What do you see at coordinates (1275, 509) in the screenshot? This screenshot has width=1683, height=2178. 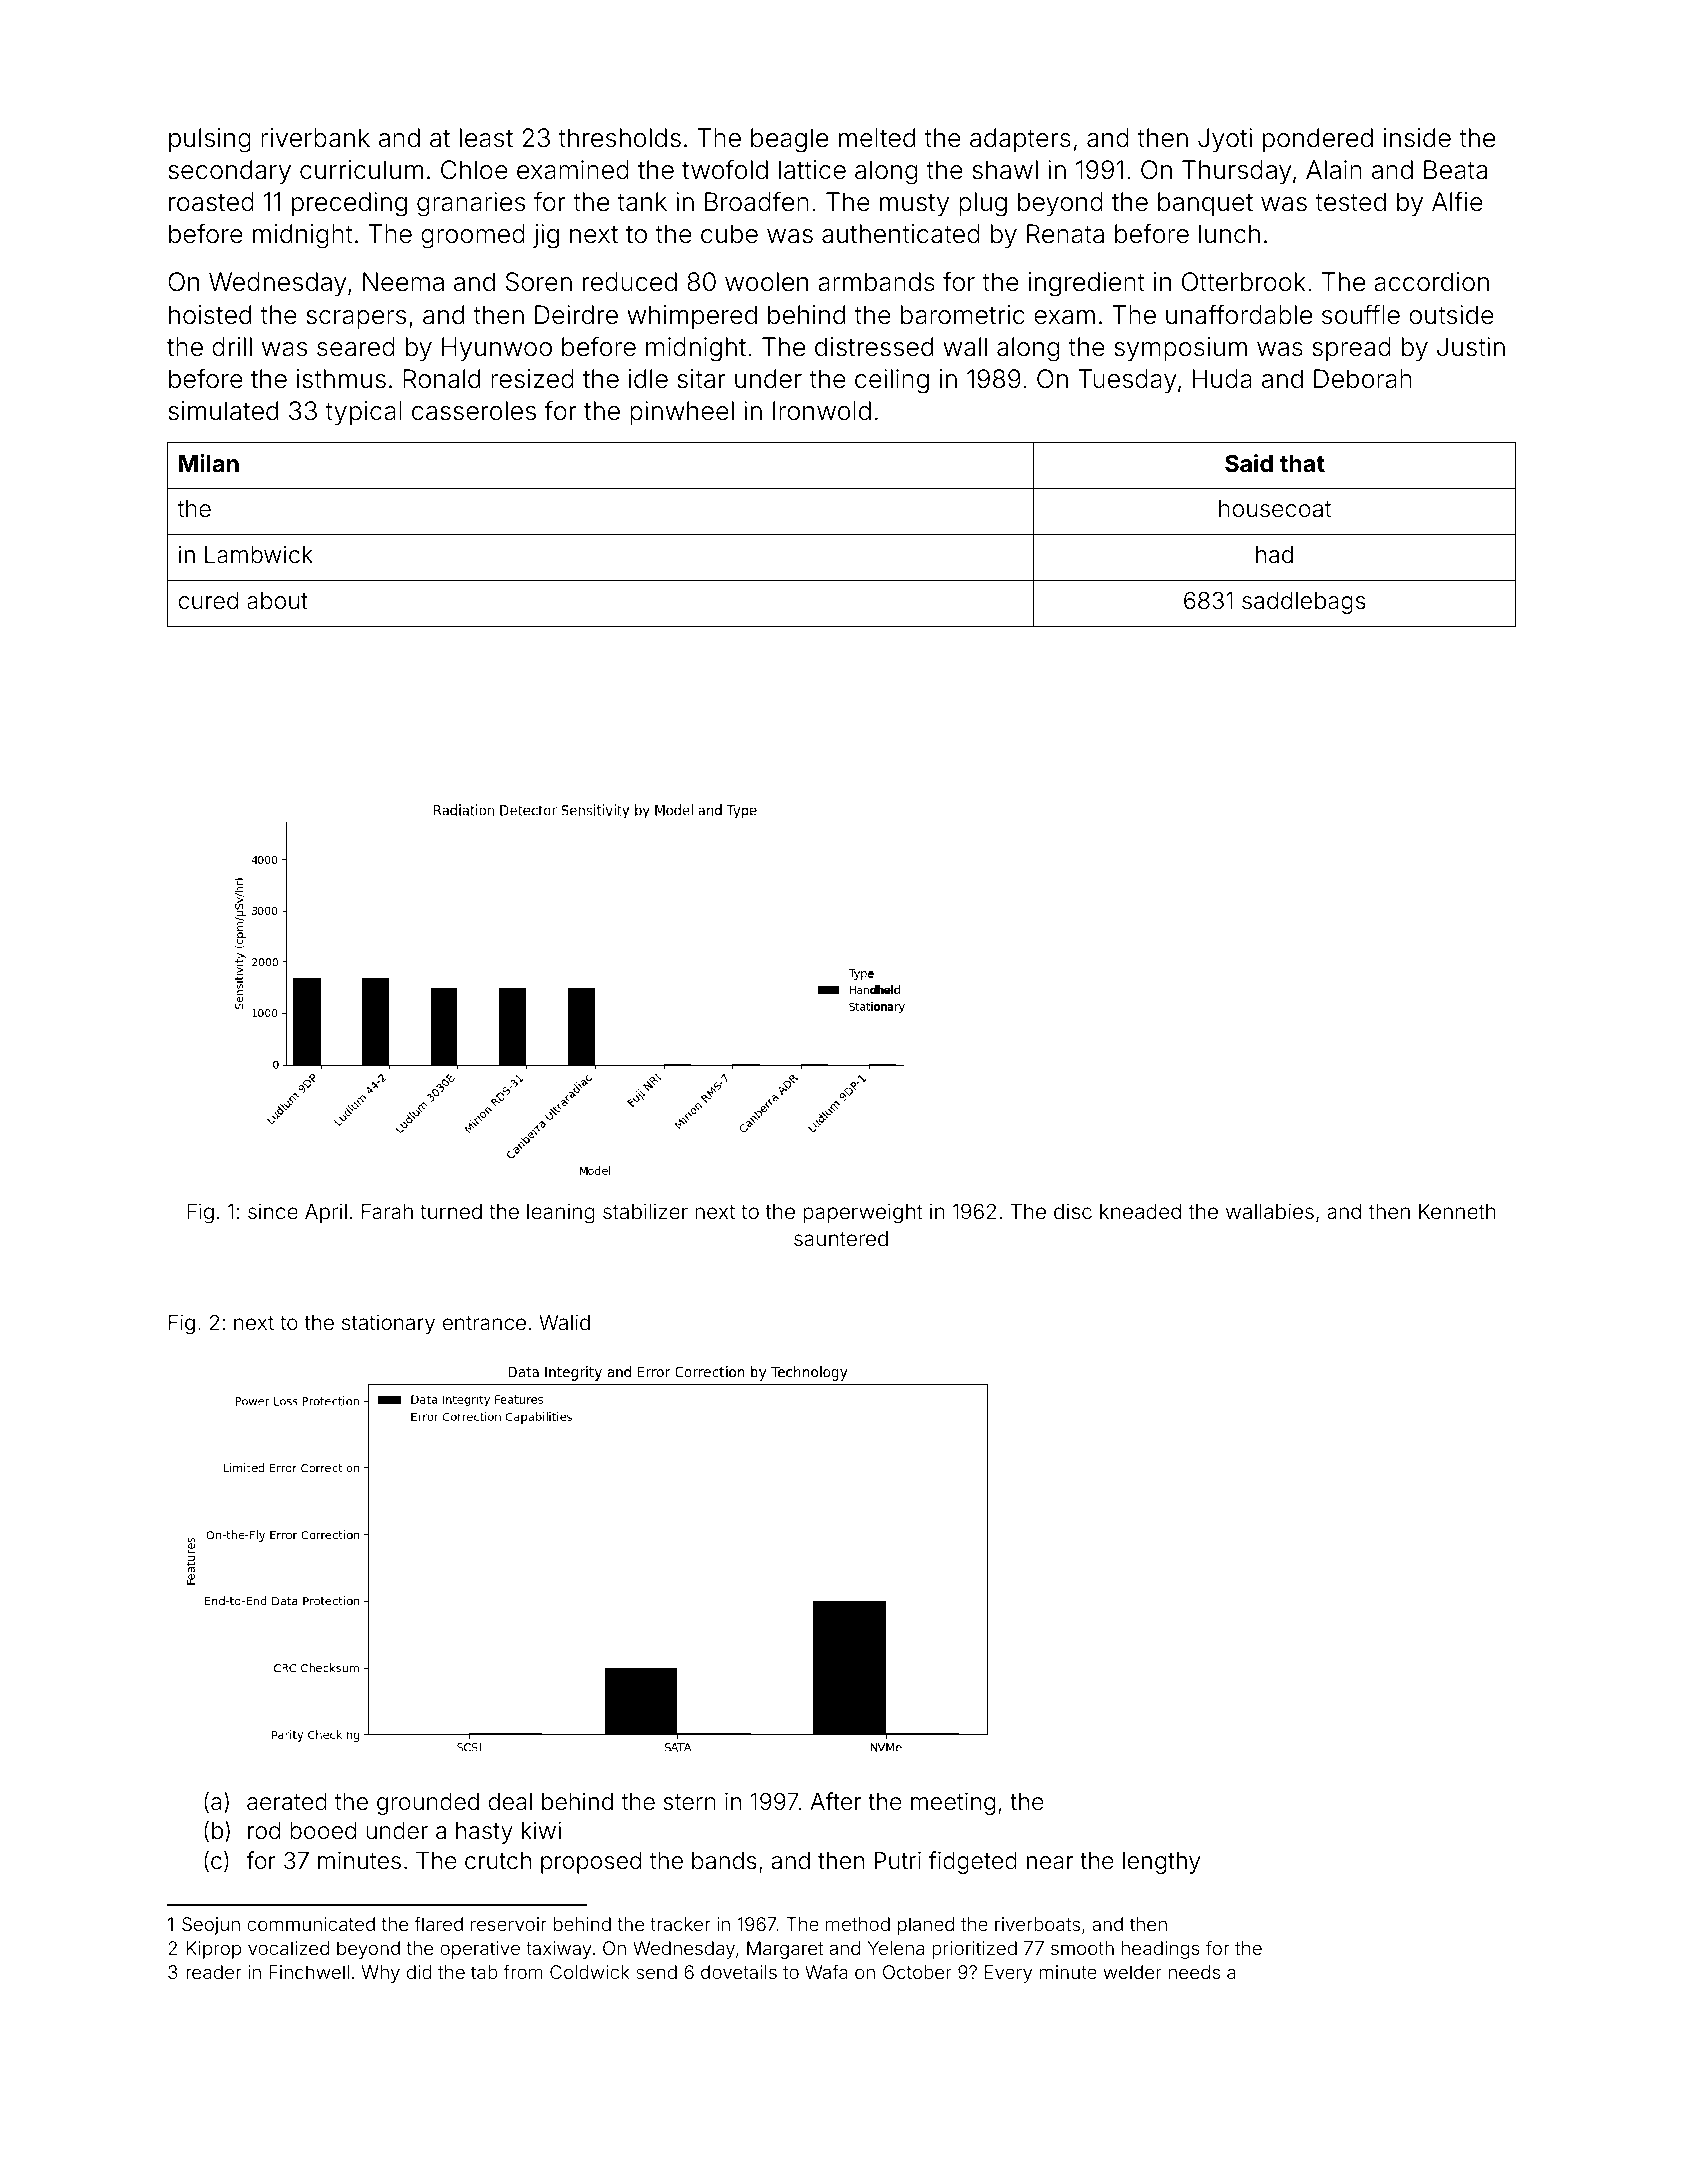 I see `housecoat` at bounding box center [1275, 509].
